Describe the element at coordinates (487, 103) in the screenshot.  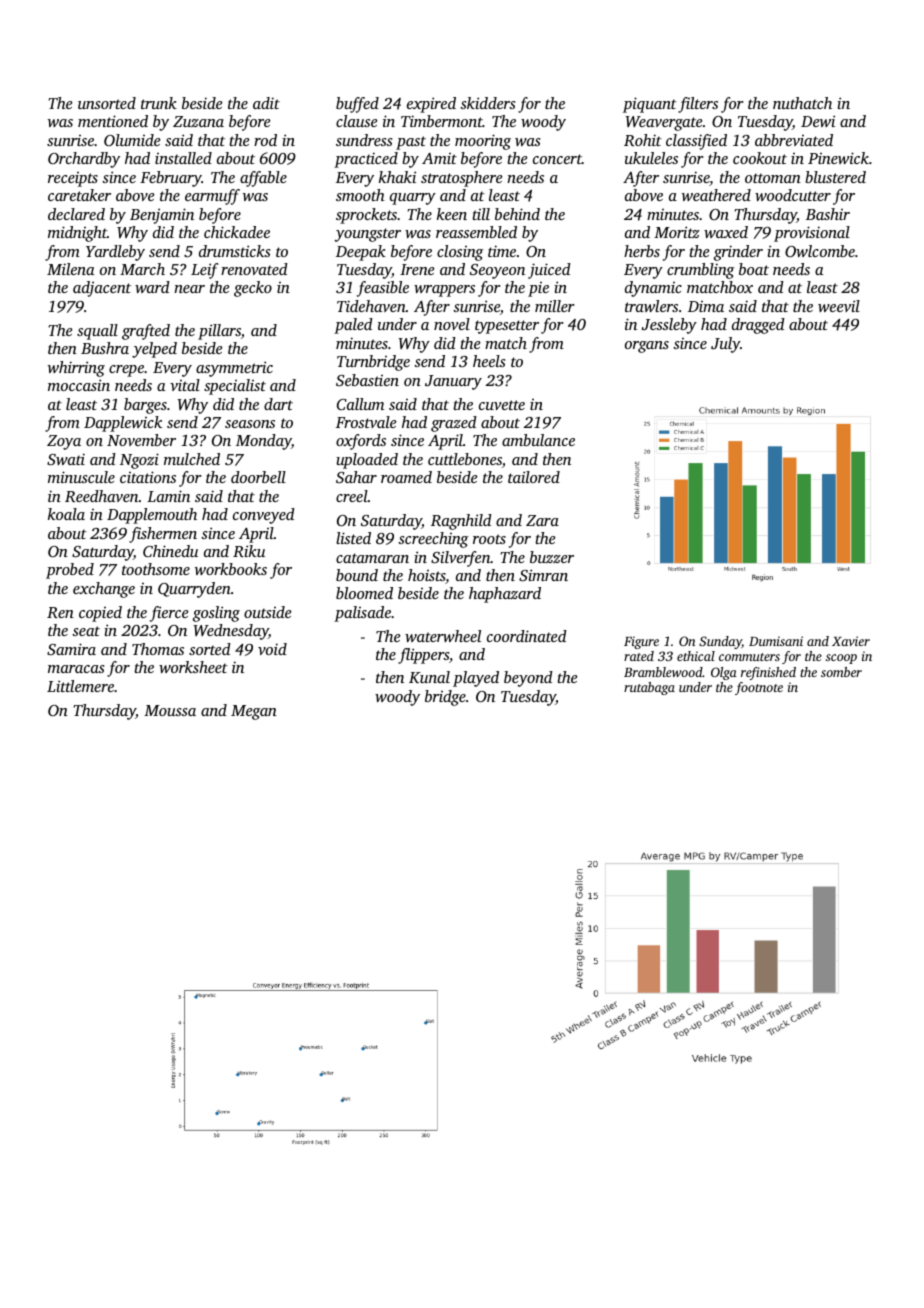
I see `skidders` at that location.
